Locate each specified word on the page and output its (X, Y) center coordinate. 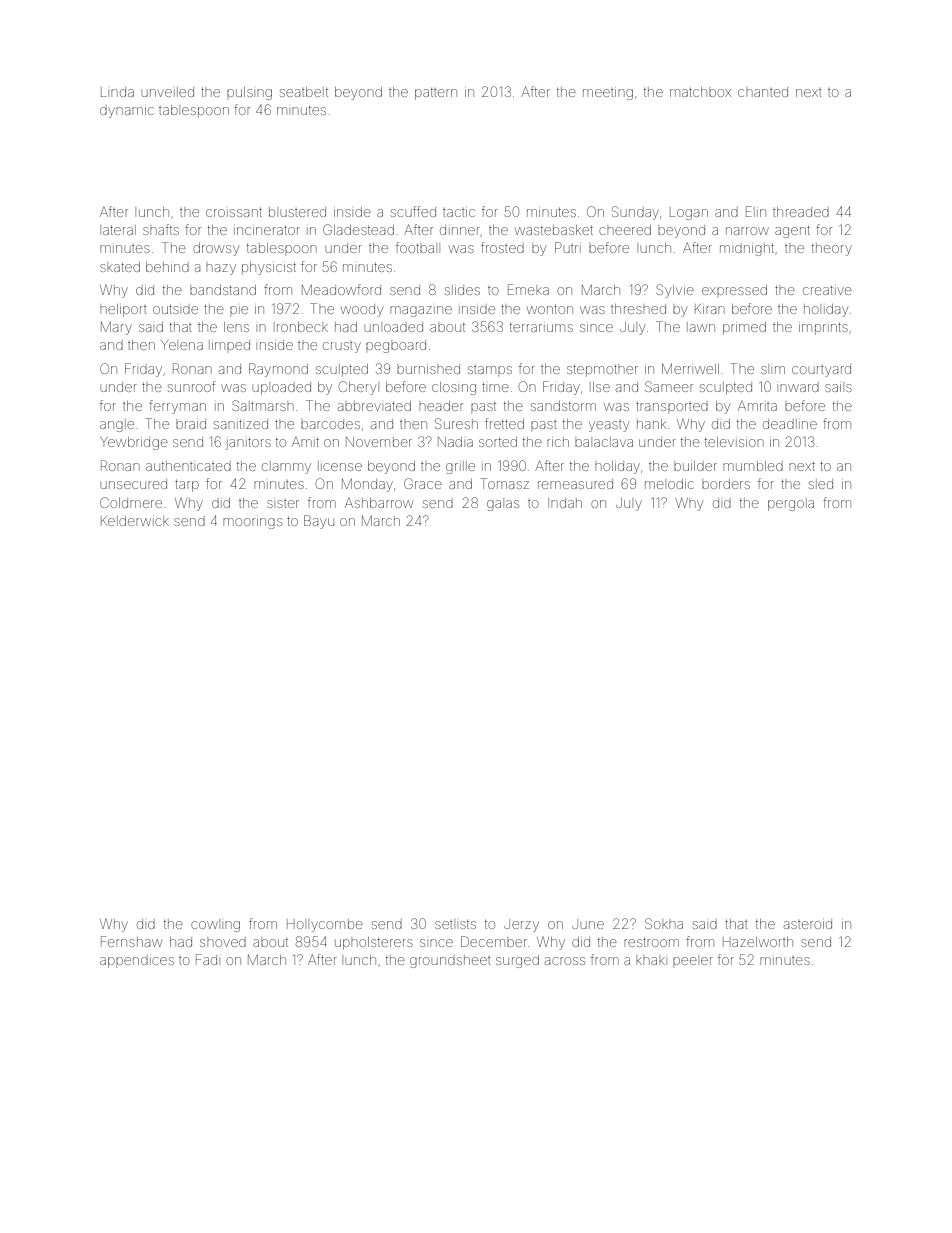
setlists (455, 924)
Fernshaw (131, 941)
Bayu (319, 522)
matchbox (700, 92)
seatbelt (304, 92)
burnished (428, 369)
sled (821, 484)
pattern (436, 94)
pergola (791, 504)
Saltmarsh (263, 405)
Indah (565, 503)
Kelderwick (135, 521)
